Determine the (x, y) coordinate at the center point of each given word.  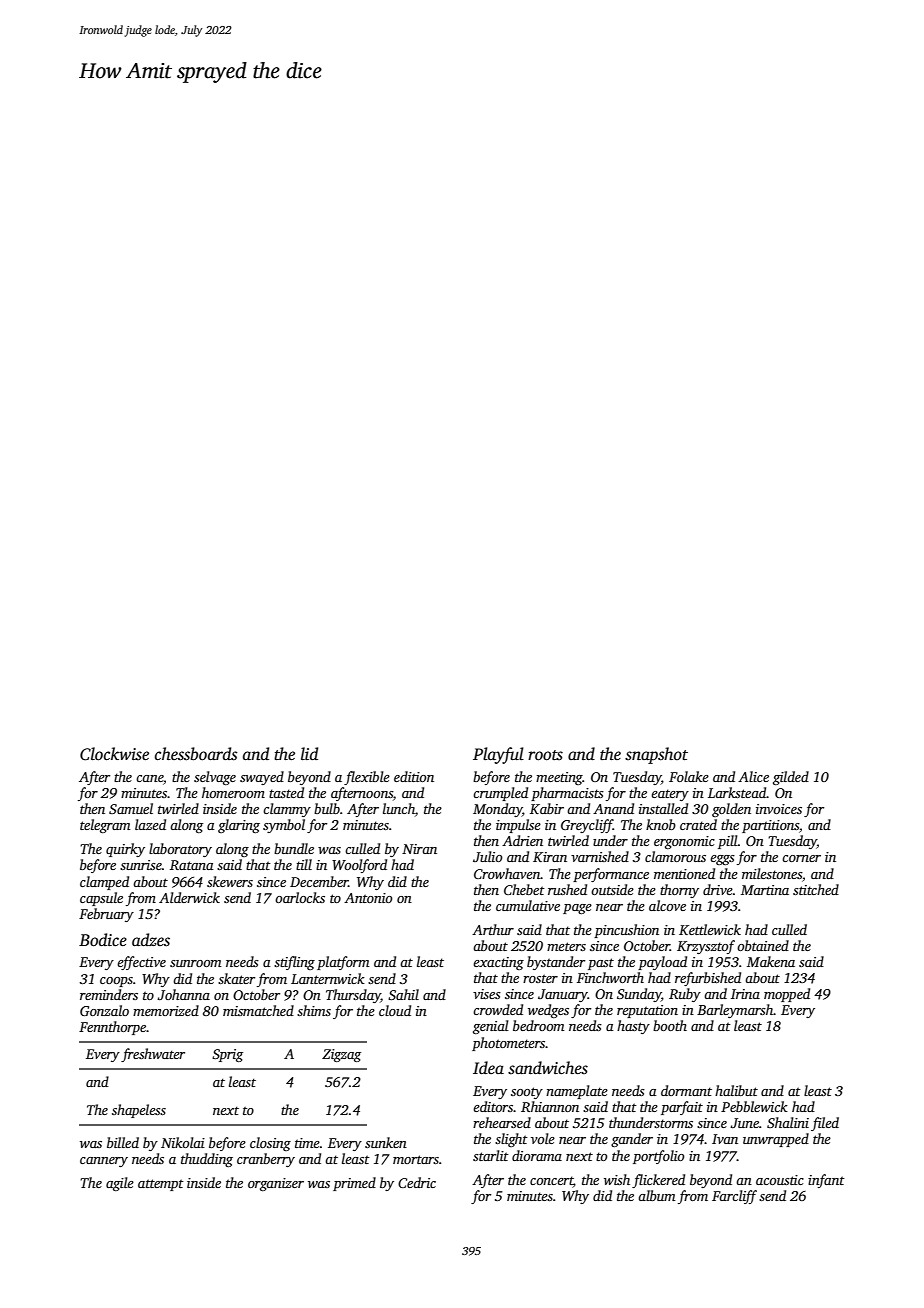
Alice (753, 776)
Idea (488, 1068)
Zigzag (341, 1055)
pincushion (626, 931)
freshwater (153, 1055)
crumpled (500, 794)
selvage (215, 778)
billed (123, 1142)
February (106, 915)
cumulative (528, 905)
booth (670, 1025)
